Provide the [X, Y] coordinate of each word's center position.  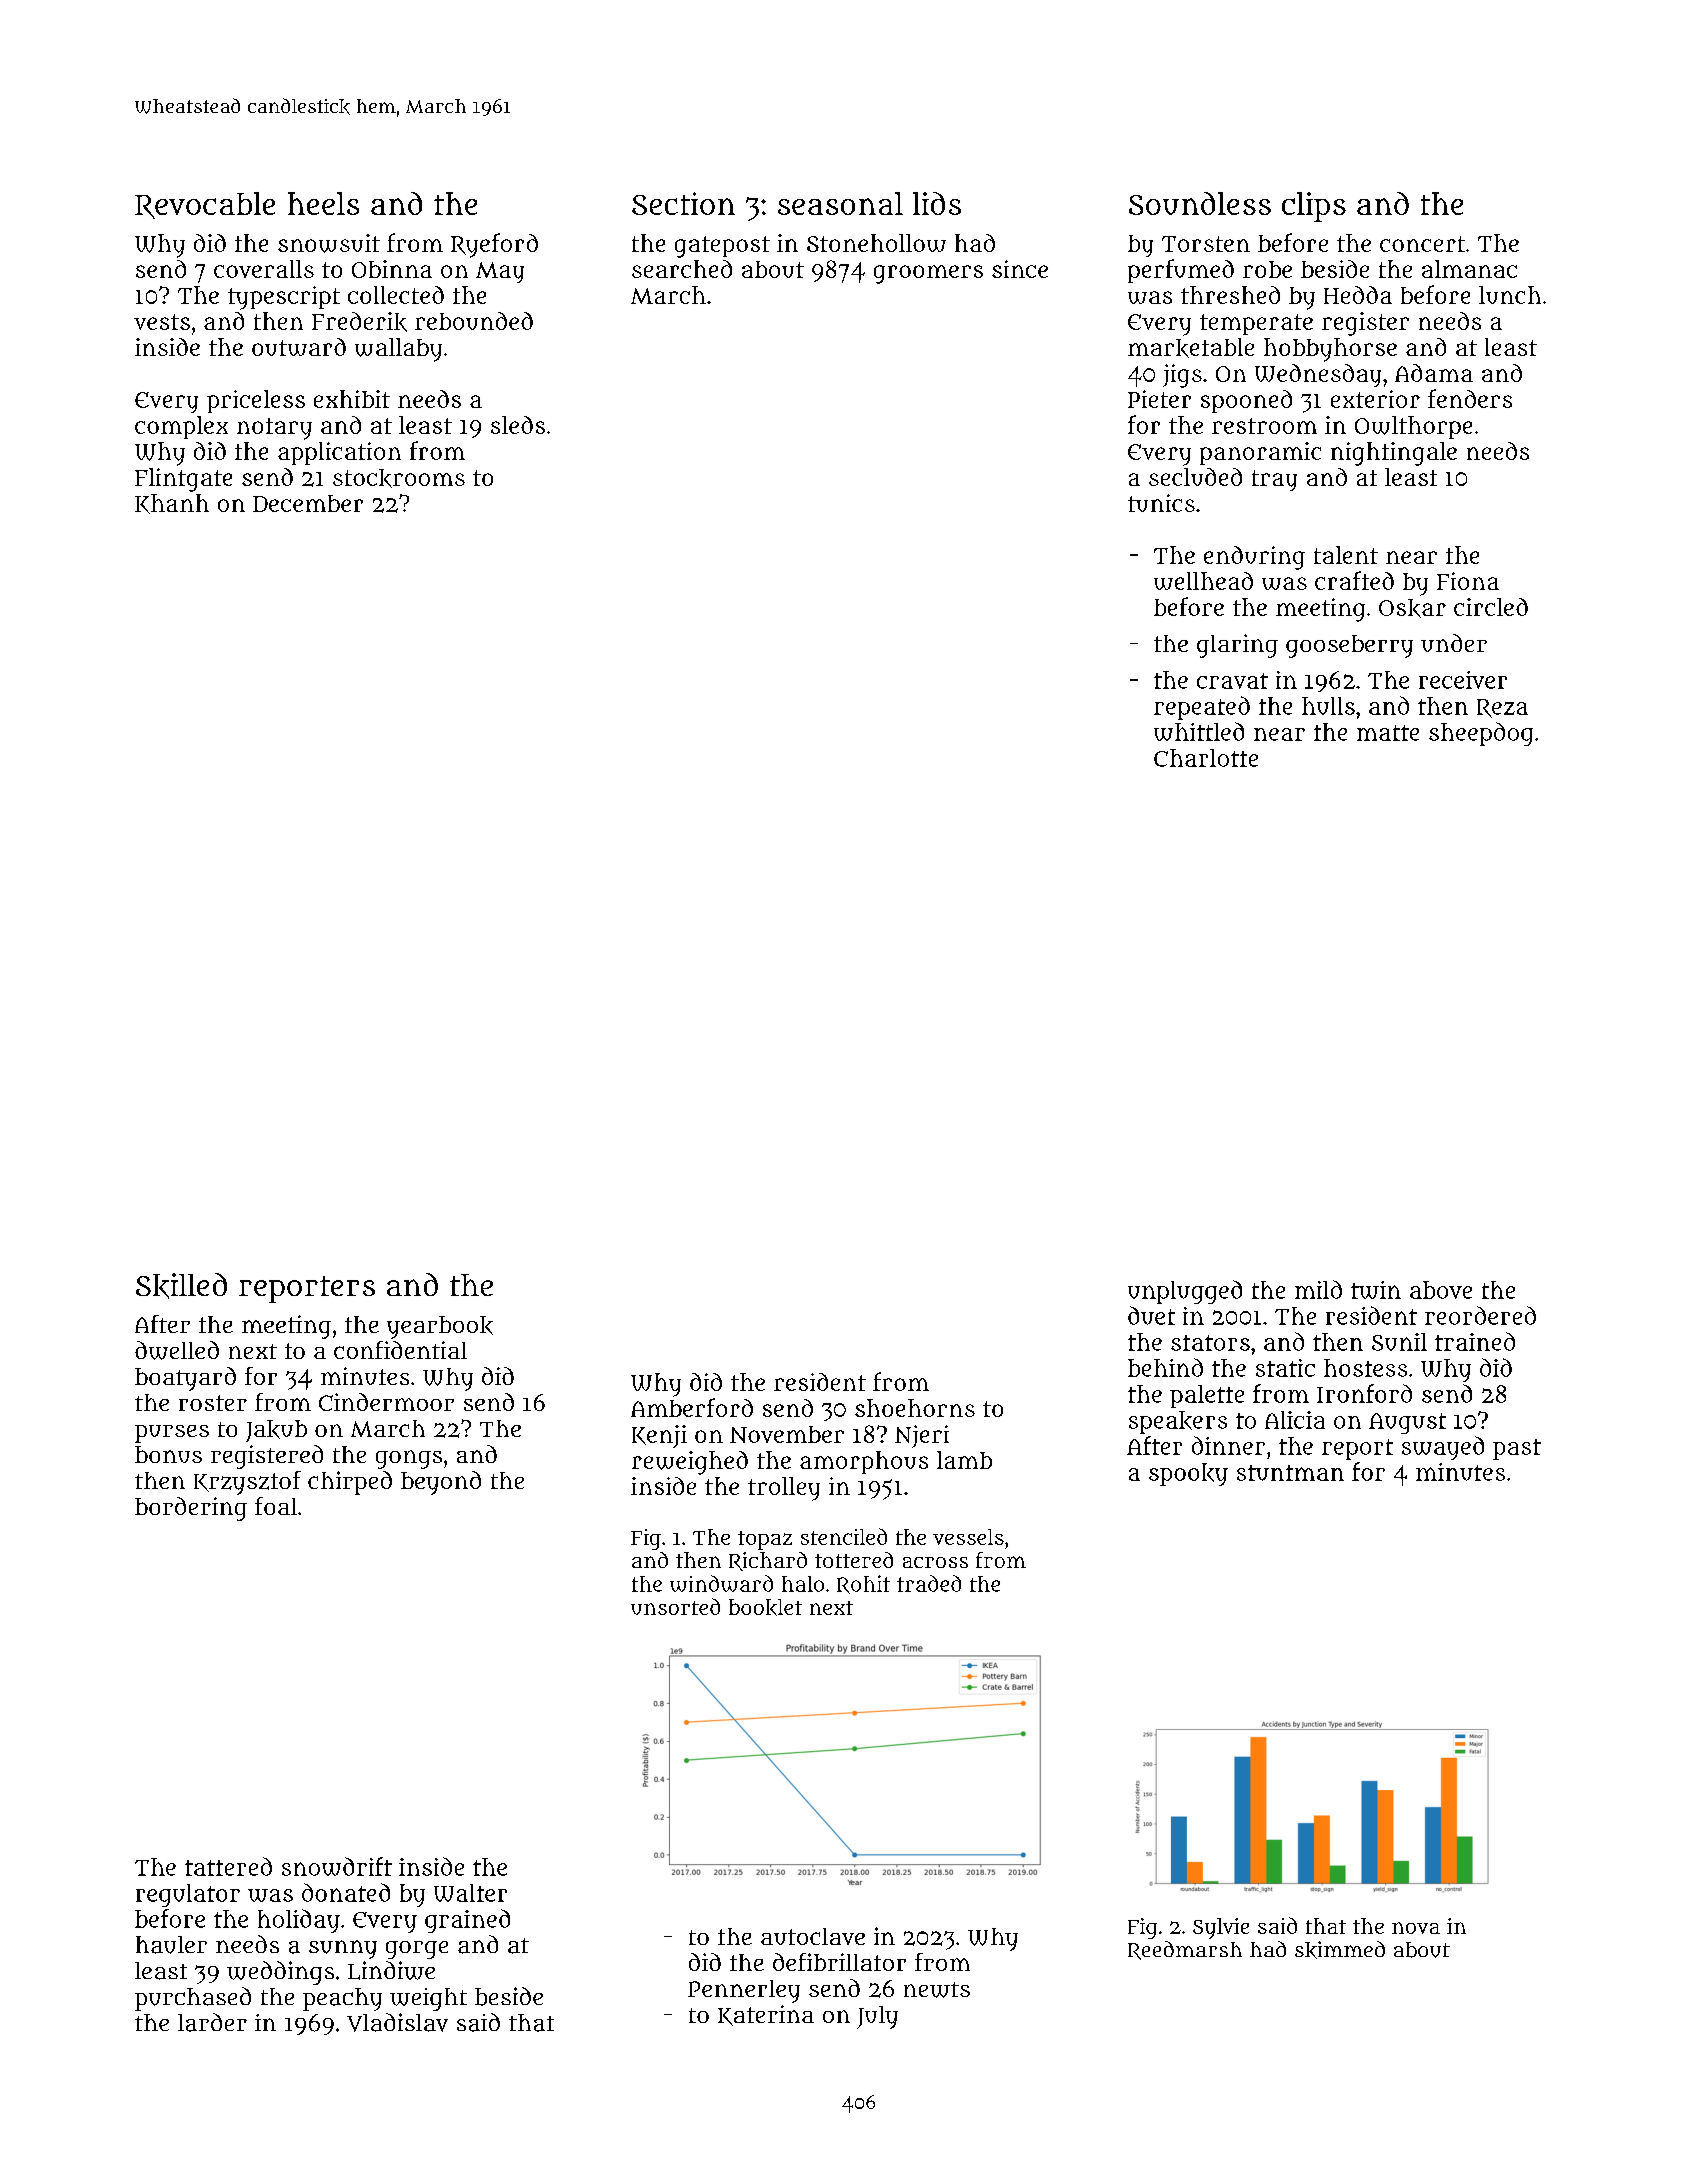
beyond [441, 1483]
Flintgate [183, 480]
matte [1388, 733]
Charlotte [1206, 758]
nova [1416, 1928]
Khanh [172, 504]
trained [1475, 1341]
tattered [228, 1866]
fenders [1470, 398]
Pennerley [744, 1991]
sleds [518, 425]
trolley [784, 1489]
